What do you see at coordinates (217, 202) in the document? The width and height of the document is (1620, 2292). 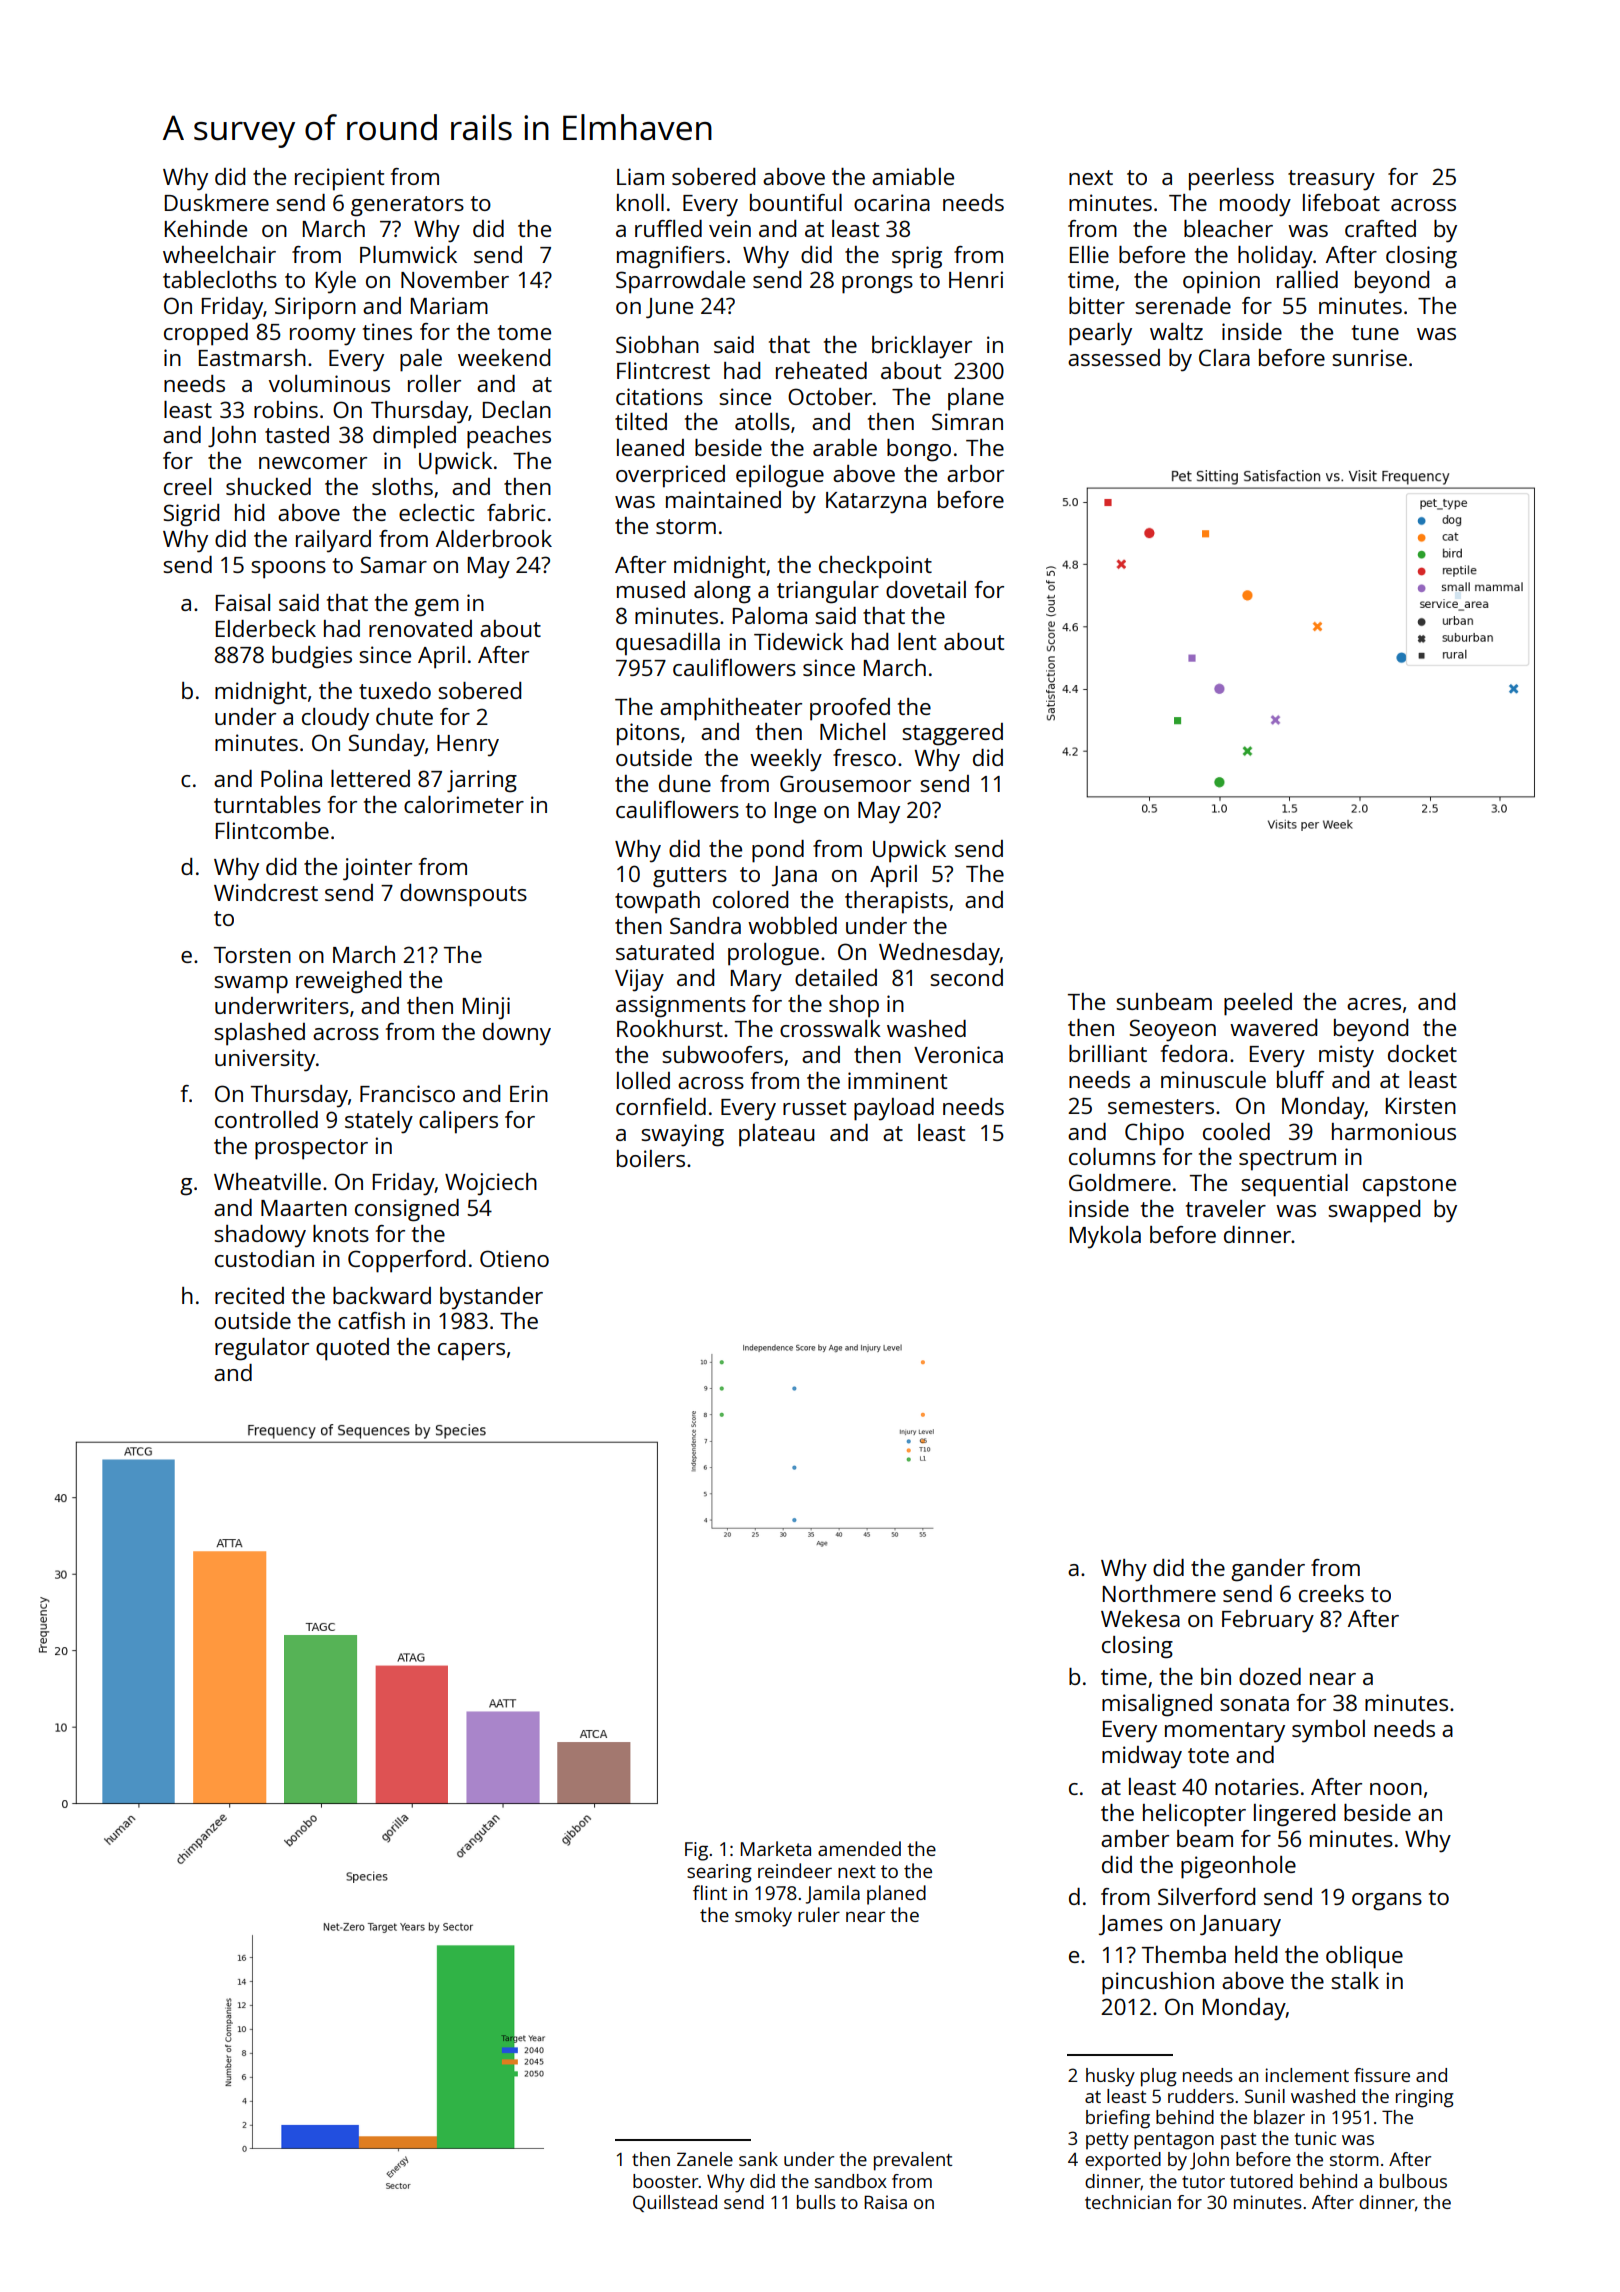 I see `Duskmere` at bounding box center [217, 202].
